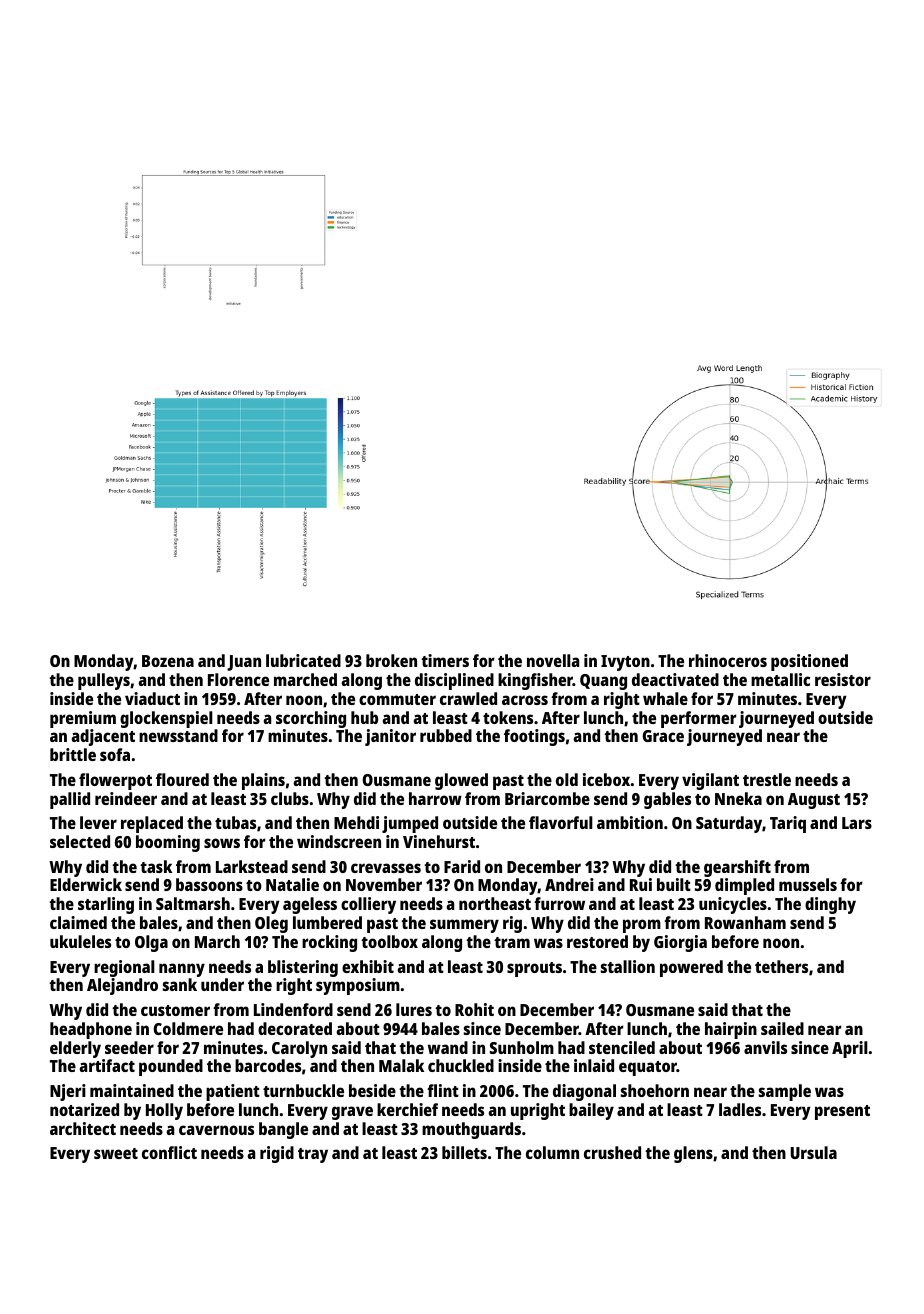 The height and width of the page is (1314, 924). I want to click on selected, so click(80, 841).
